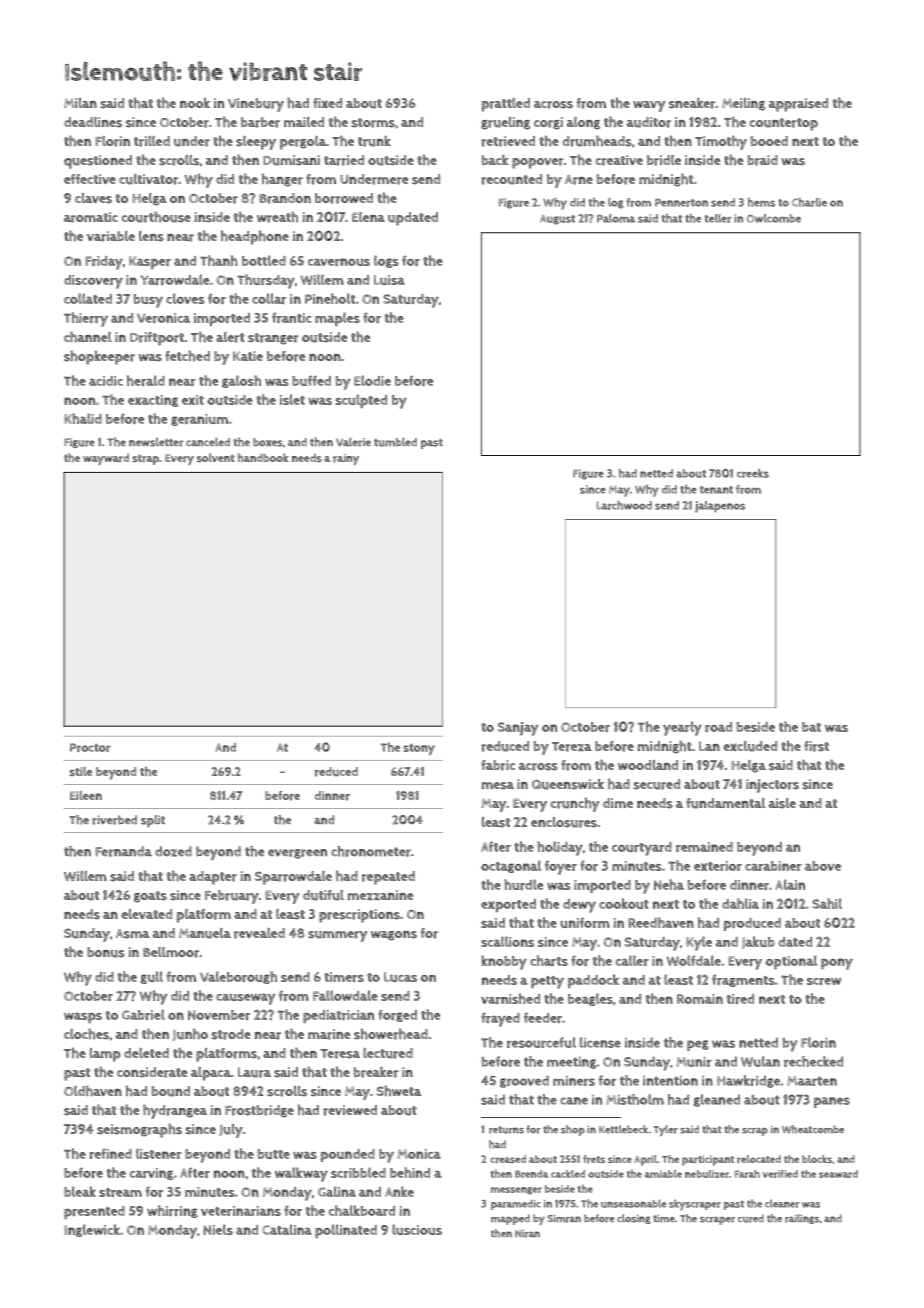  What do you see at coordinates (256, 105) in the document?
I see `Vinebury` at bounding box center [256, 105].
